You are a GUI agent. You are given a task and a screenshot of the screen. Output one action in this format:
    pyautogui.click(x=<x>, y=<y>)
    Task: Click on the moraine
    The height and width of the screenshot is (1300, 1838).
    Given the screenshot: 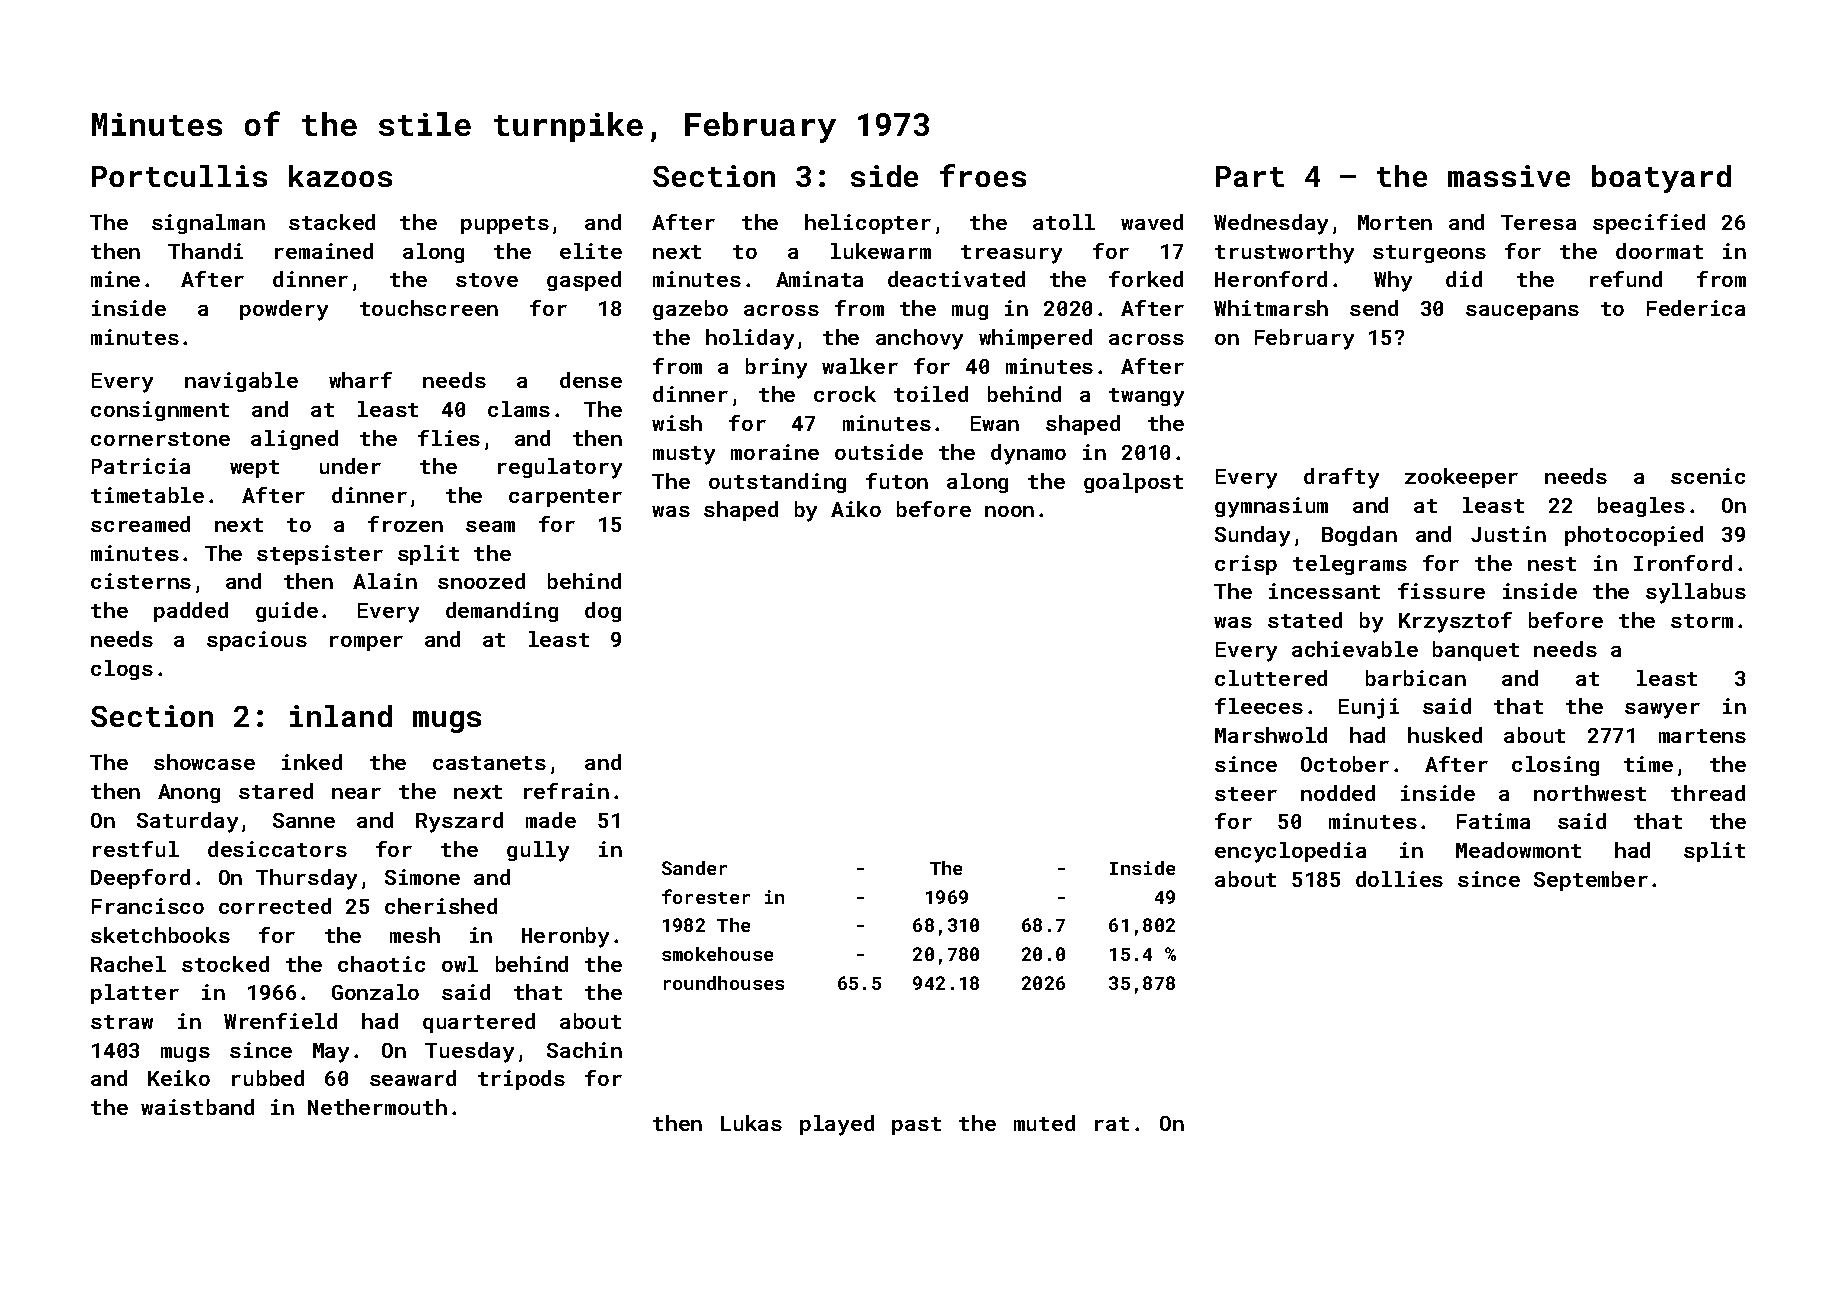 What is the action you would take?
    pyautogui.click(x=775, y=452)
